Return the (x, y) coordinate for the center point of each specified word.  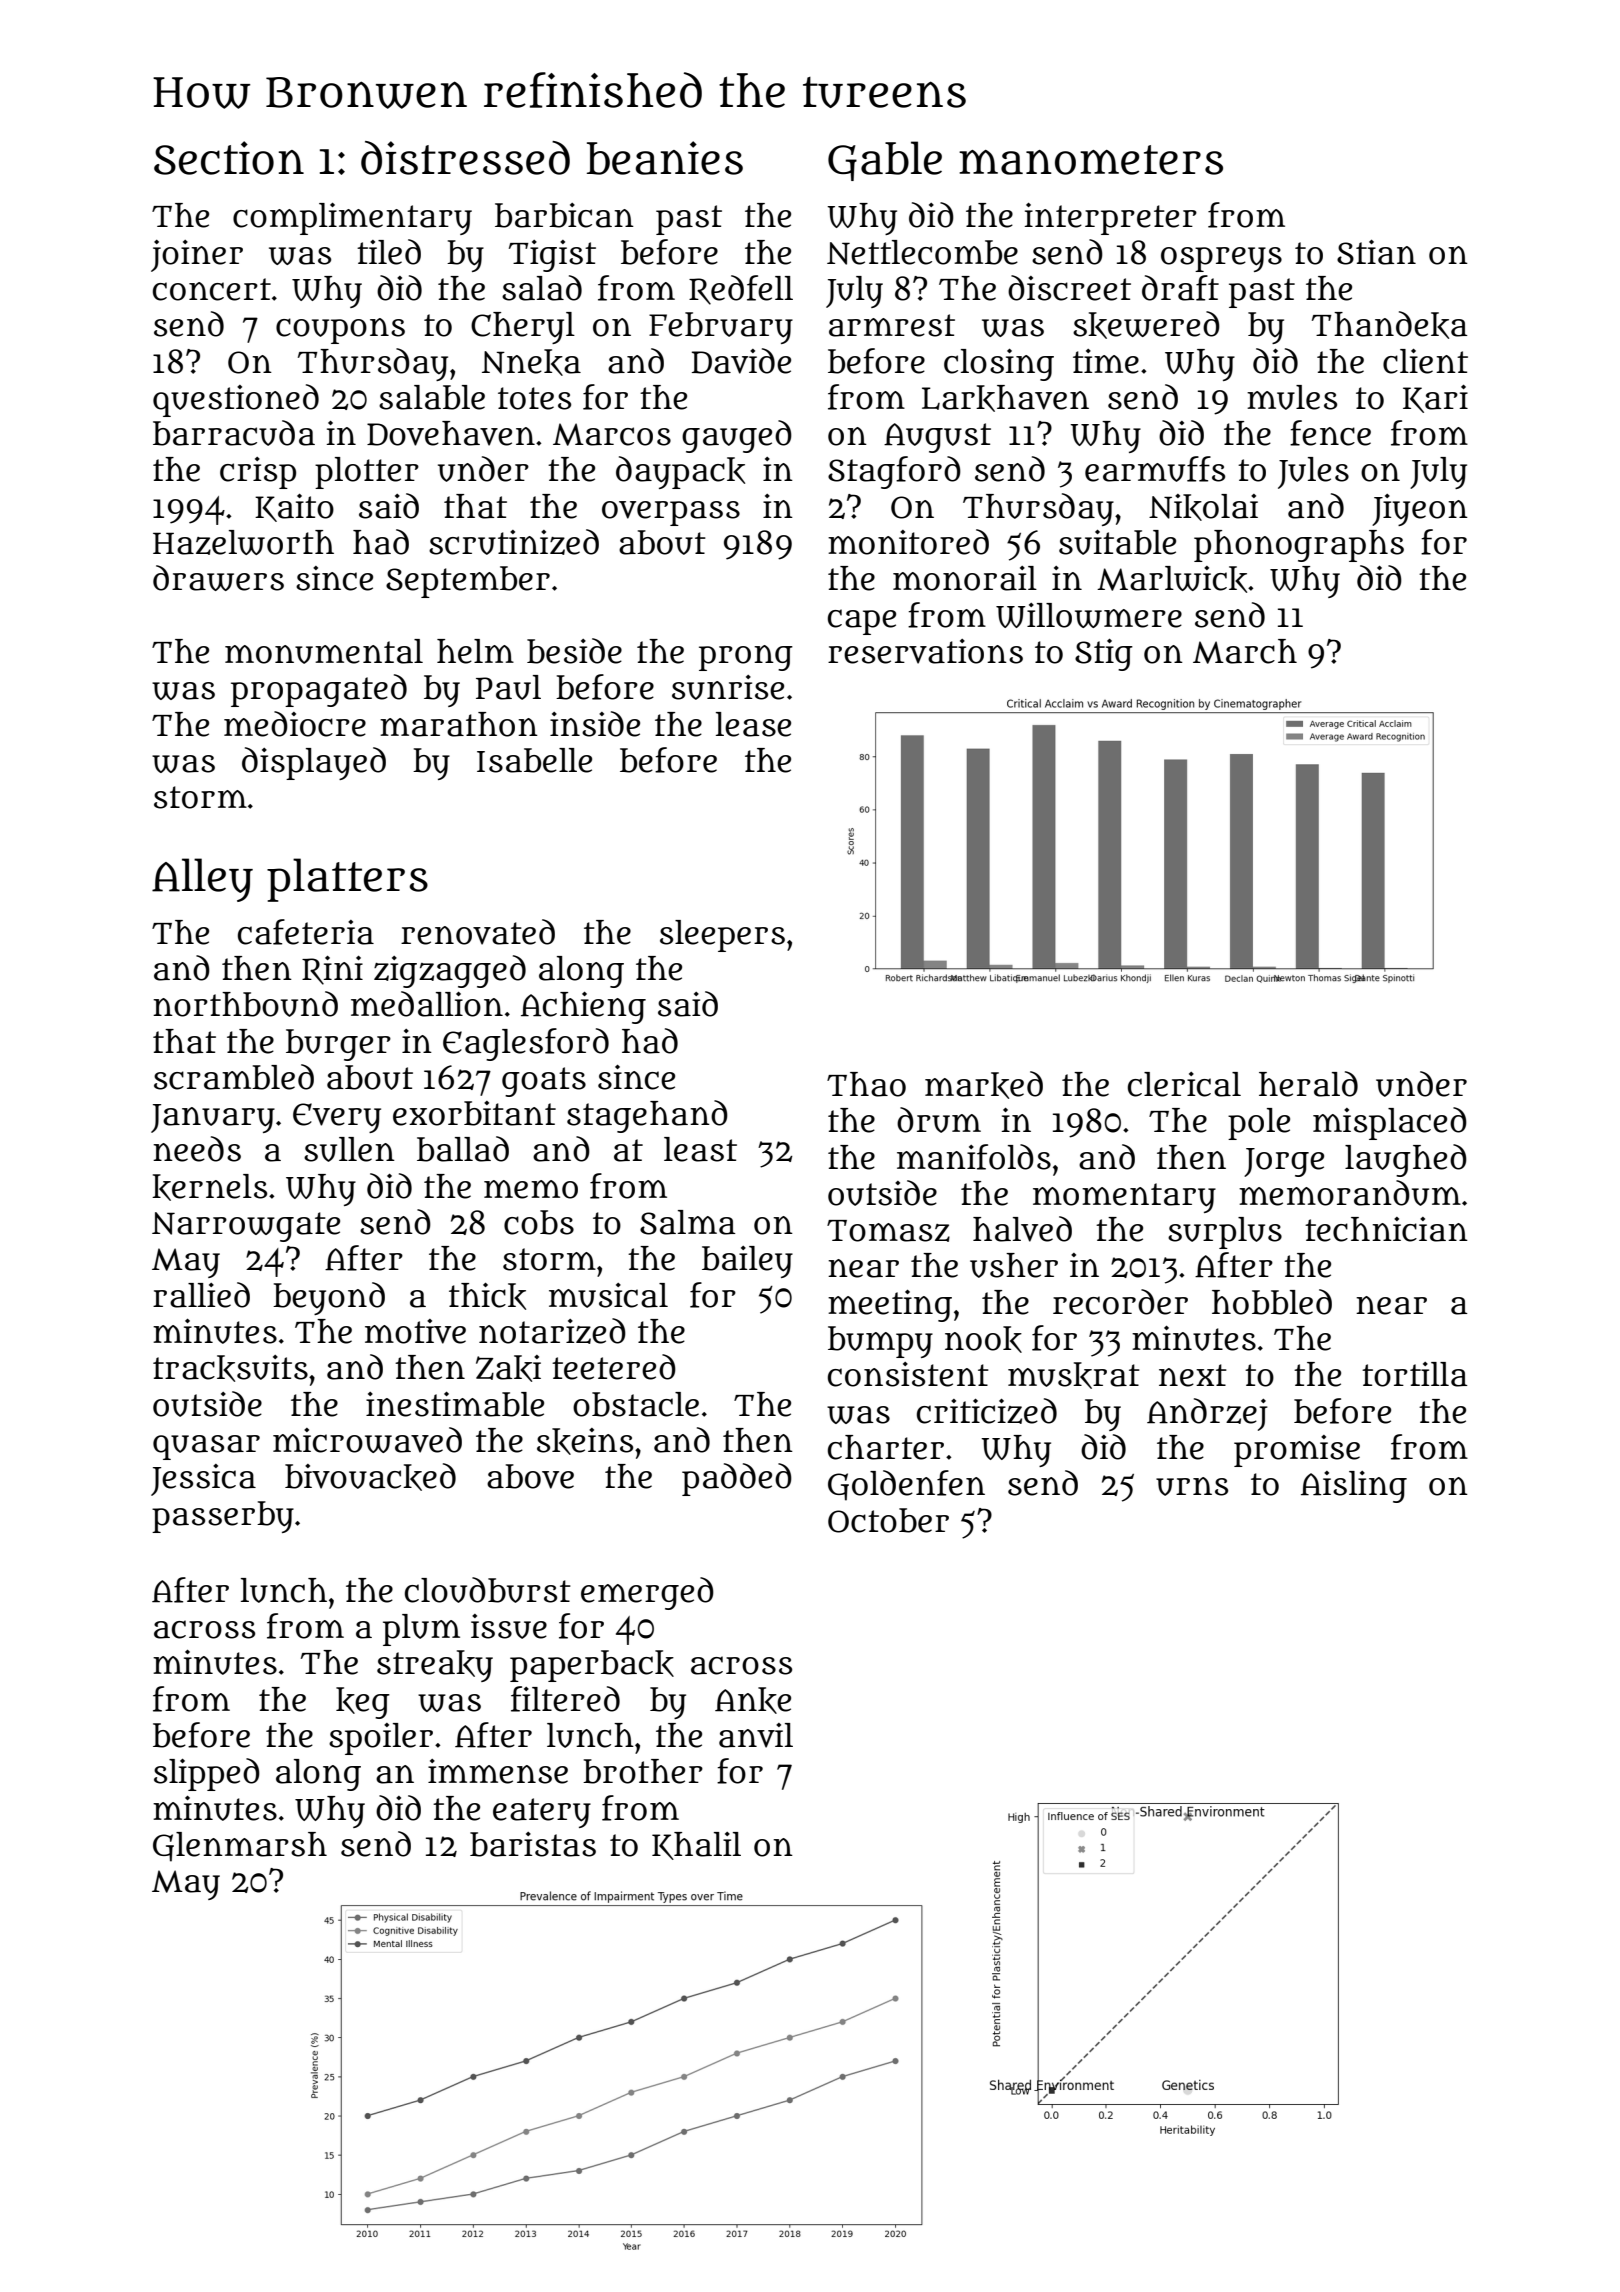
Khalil (696, 1846)
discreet (1069, 288)
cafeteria (306, 932)
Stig (1104, 655)
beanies (665, 158)
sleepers (722, 936)
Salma (687, 1222)
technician (1386, 1229)
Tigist (552, 256)
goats (544, 1082)
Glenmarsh (240, 1847)
